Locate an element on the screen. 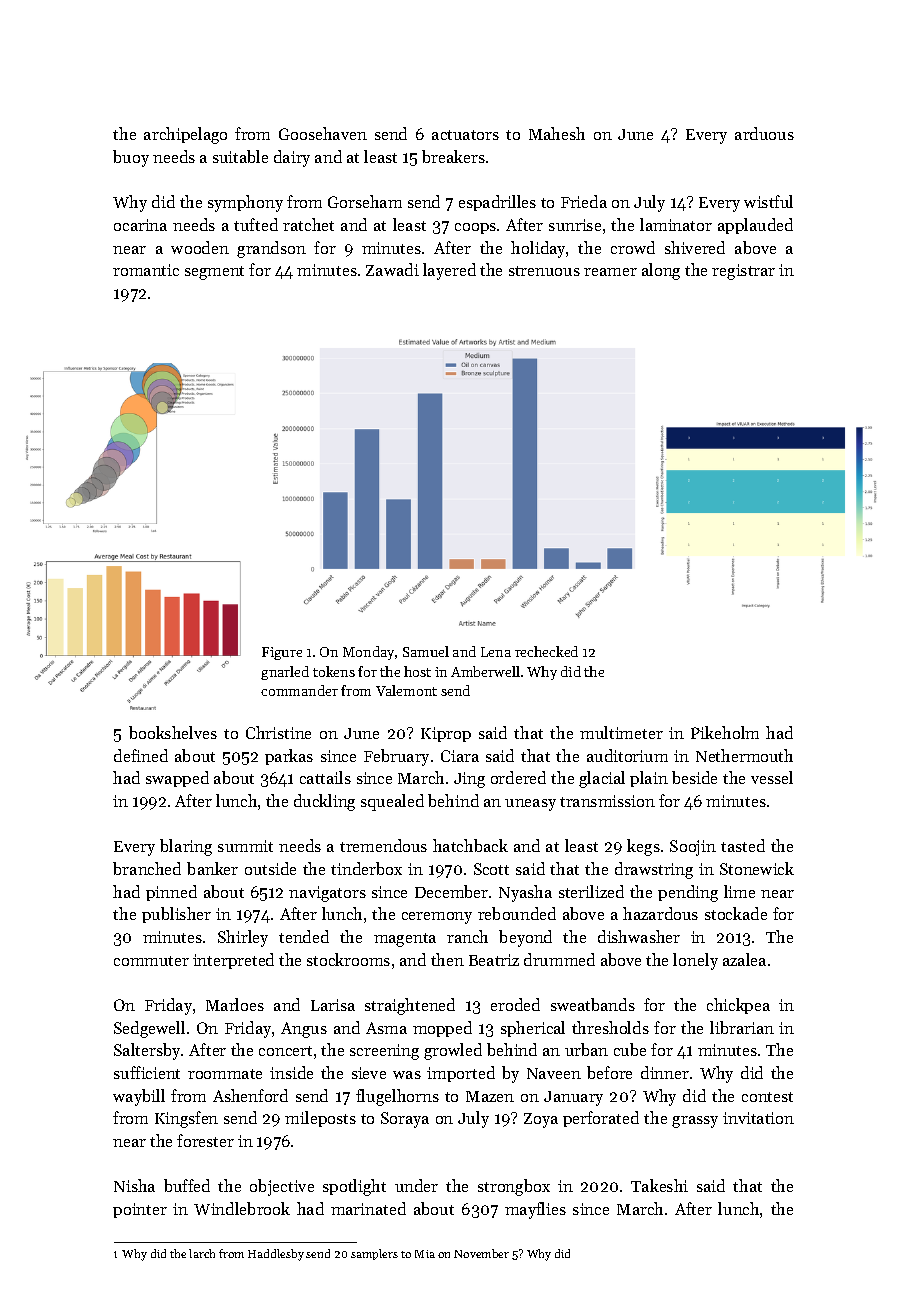 This screenshot has height=1316, width=908. hazardous is located at coordinates (660, 913).
